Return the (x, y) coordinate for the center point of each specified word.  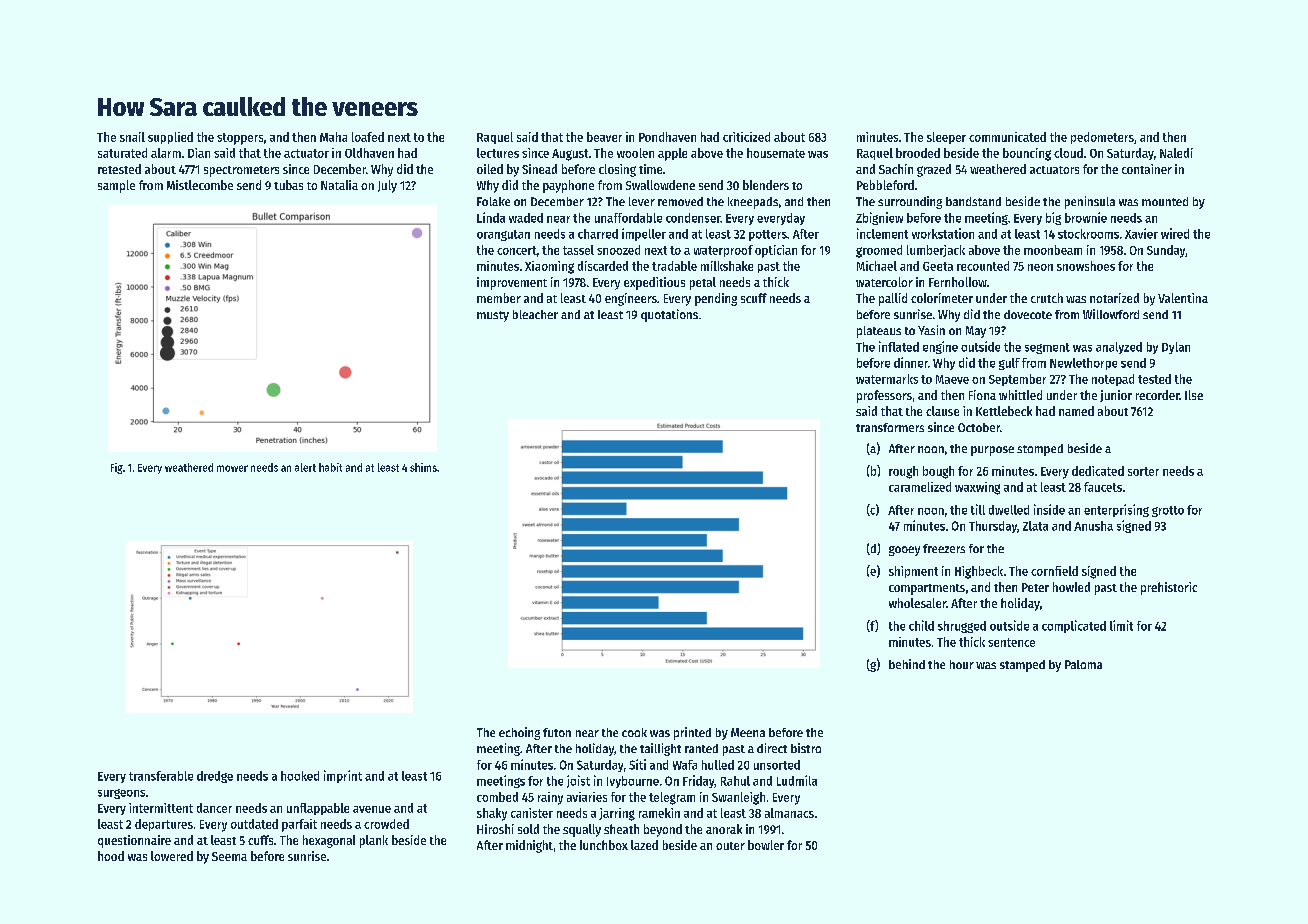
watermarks (887, 379)
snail (132, 137)
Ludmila (797, 780)
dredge (215, 777)
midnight (529, 846)
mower (232, 468)
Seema (229, 856)
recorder (1157, 395)
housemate (776, 153)
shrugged (962, 627)
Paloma (1083, 664)
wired (1175, 233)
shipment (913, 572)
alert (305, 467)
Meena (748, 732)
